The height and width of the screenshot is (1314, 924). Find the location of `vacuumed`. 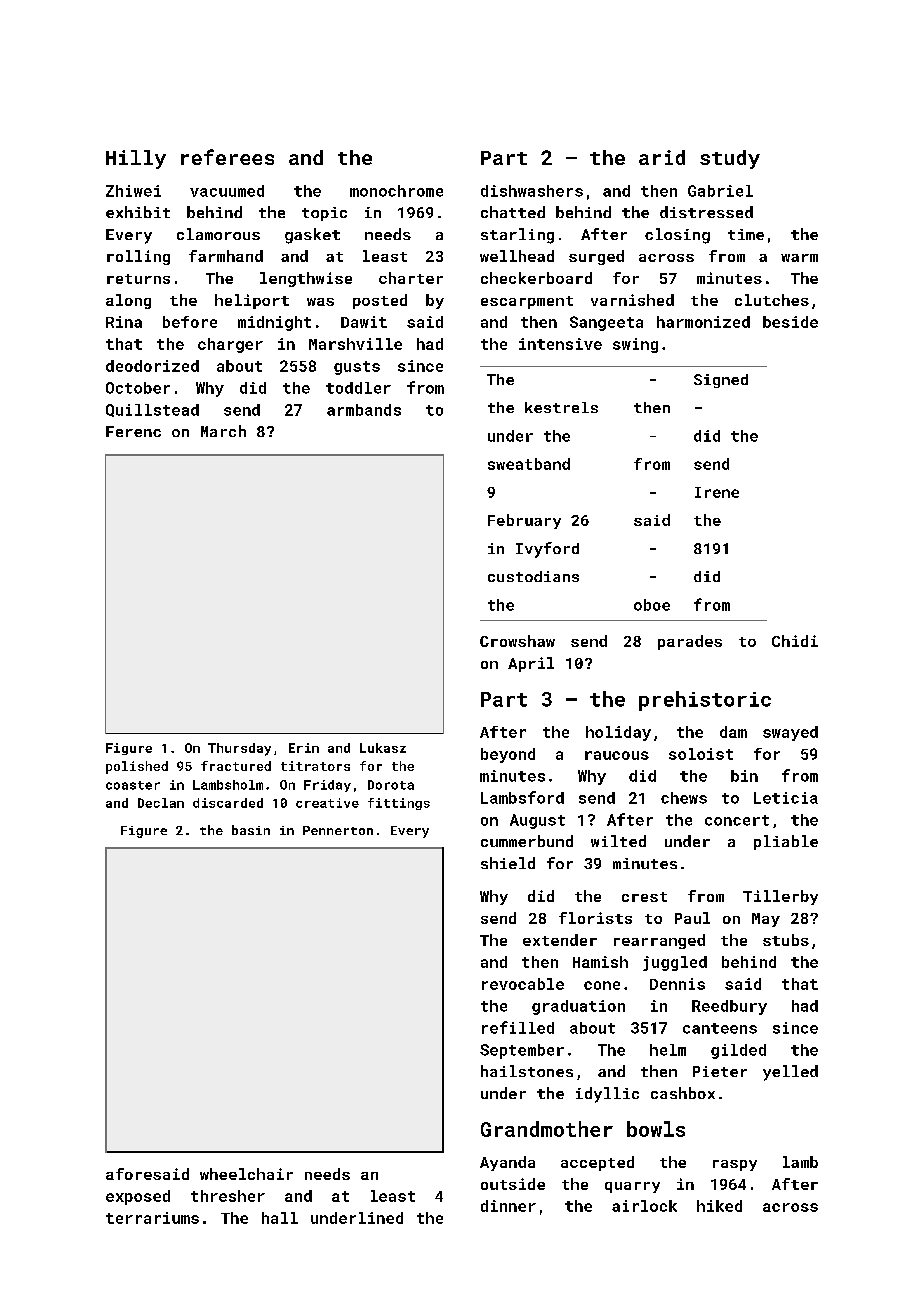

vacuumed is located at coordinates (227, 191).
